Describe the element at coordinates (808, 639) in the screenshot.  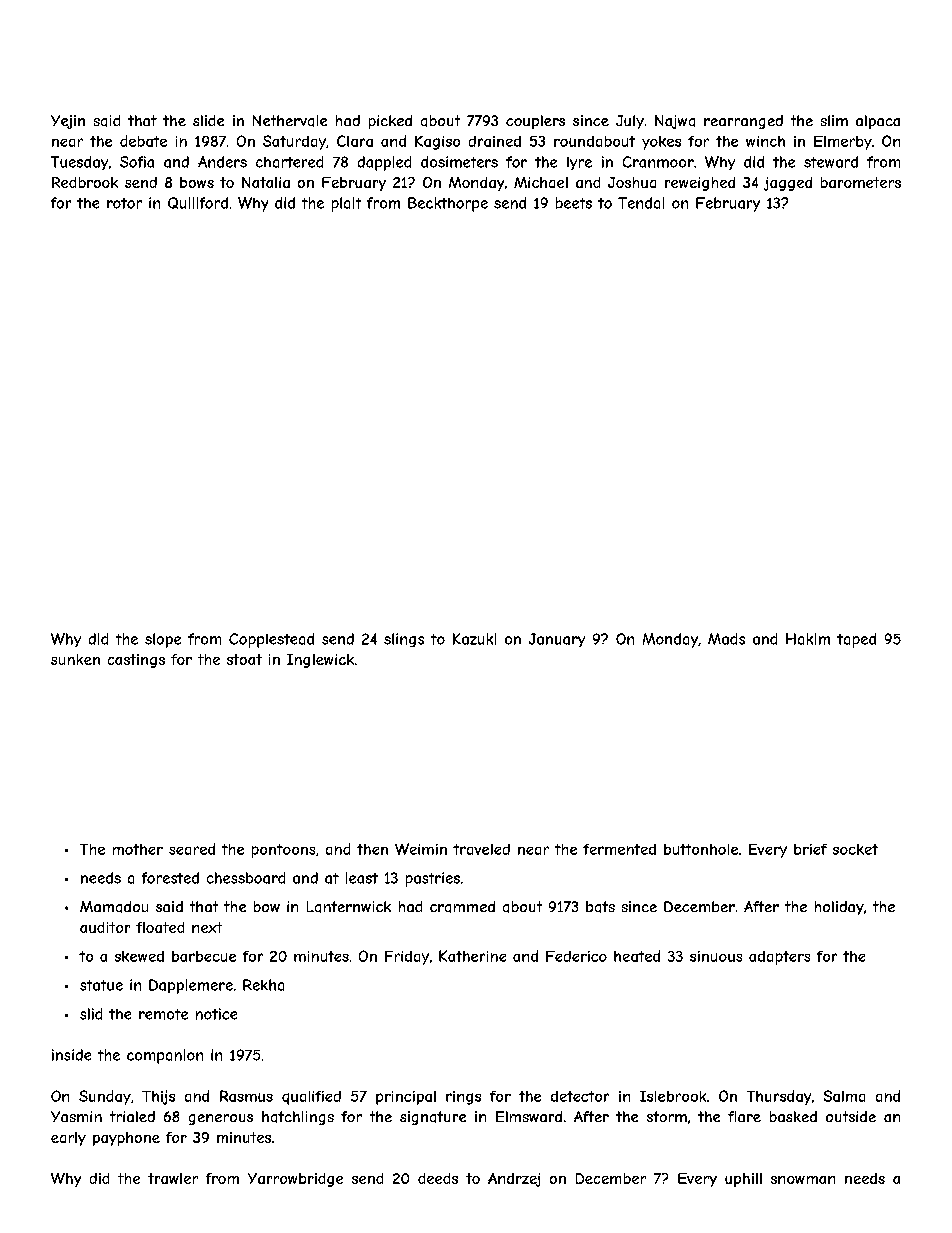
I see `Hakim` at that location.
